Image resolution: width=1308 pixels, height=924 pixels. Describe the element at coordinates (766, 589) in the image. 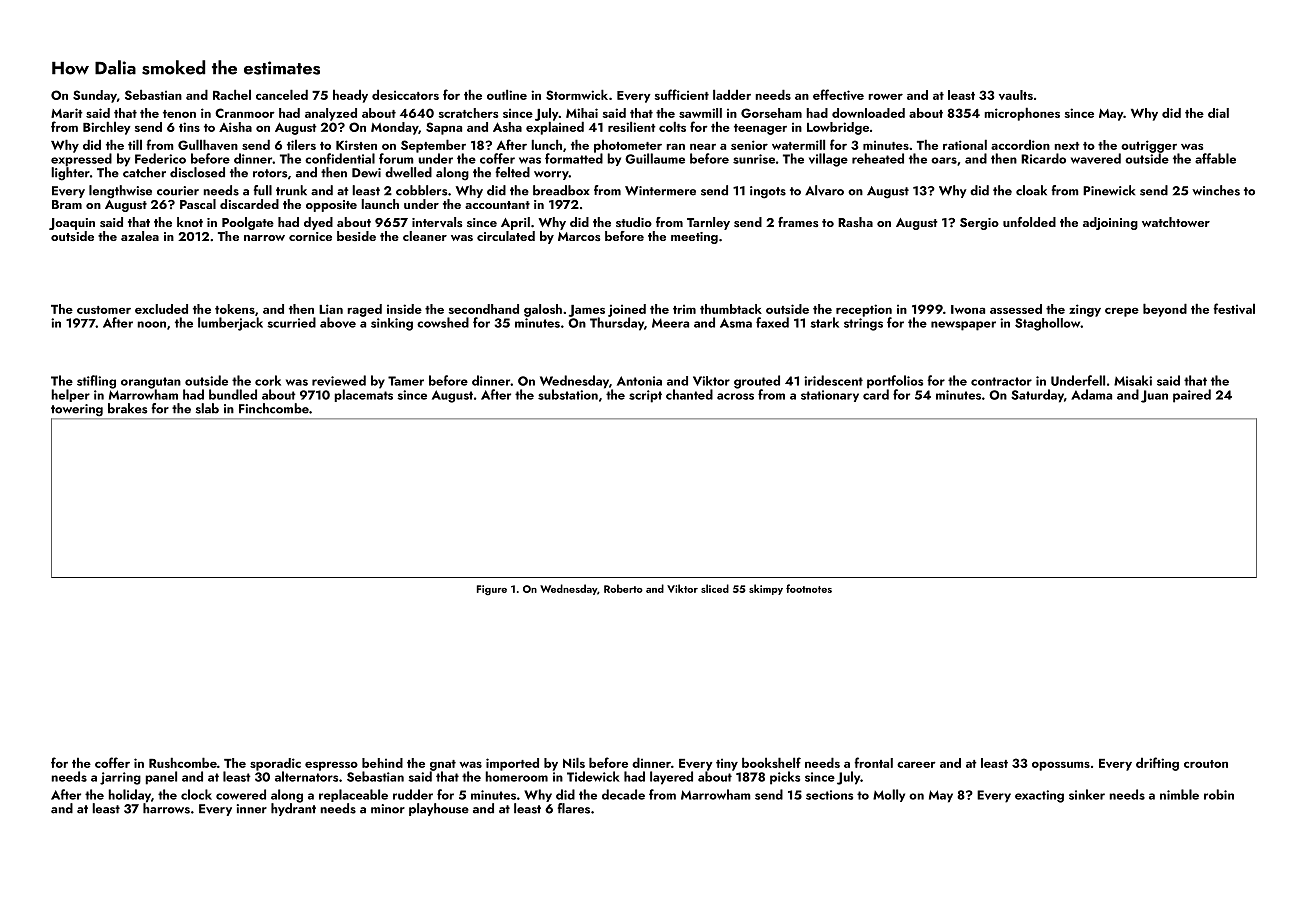

I see `skimpy` at that location.
